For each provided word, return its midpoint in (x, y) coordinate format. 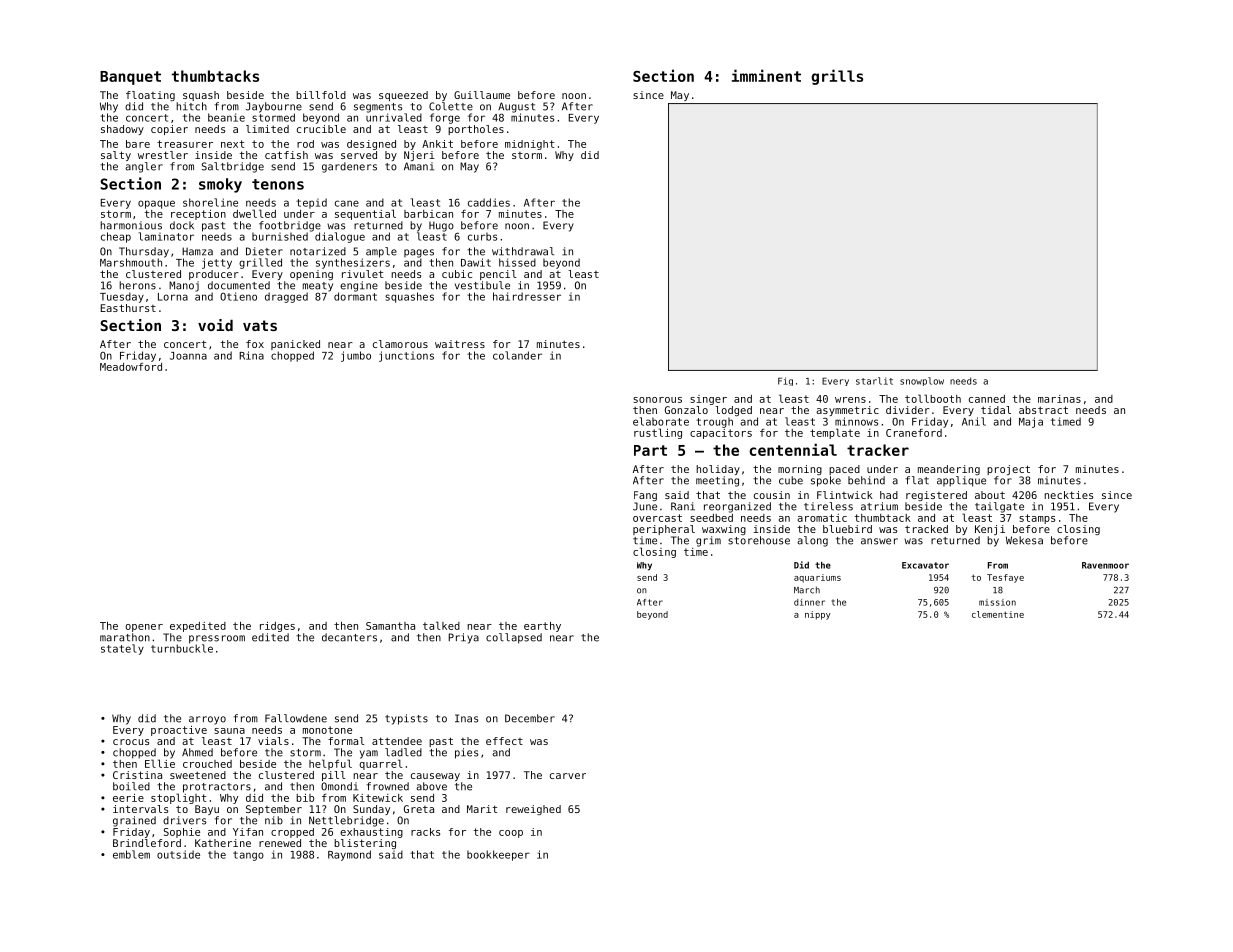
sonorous (657, 400)
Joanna (188, 356)
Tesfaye (1005, 578)
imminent (766, 75)
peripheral (664, 530)
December (530, 718)
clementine (998, 614)
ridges (277, 627)
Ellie (160, 763)
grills (837, 77)
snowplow (922, 381)
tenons (278, 184)
